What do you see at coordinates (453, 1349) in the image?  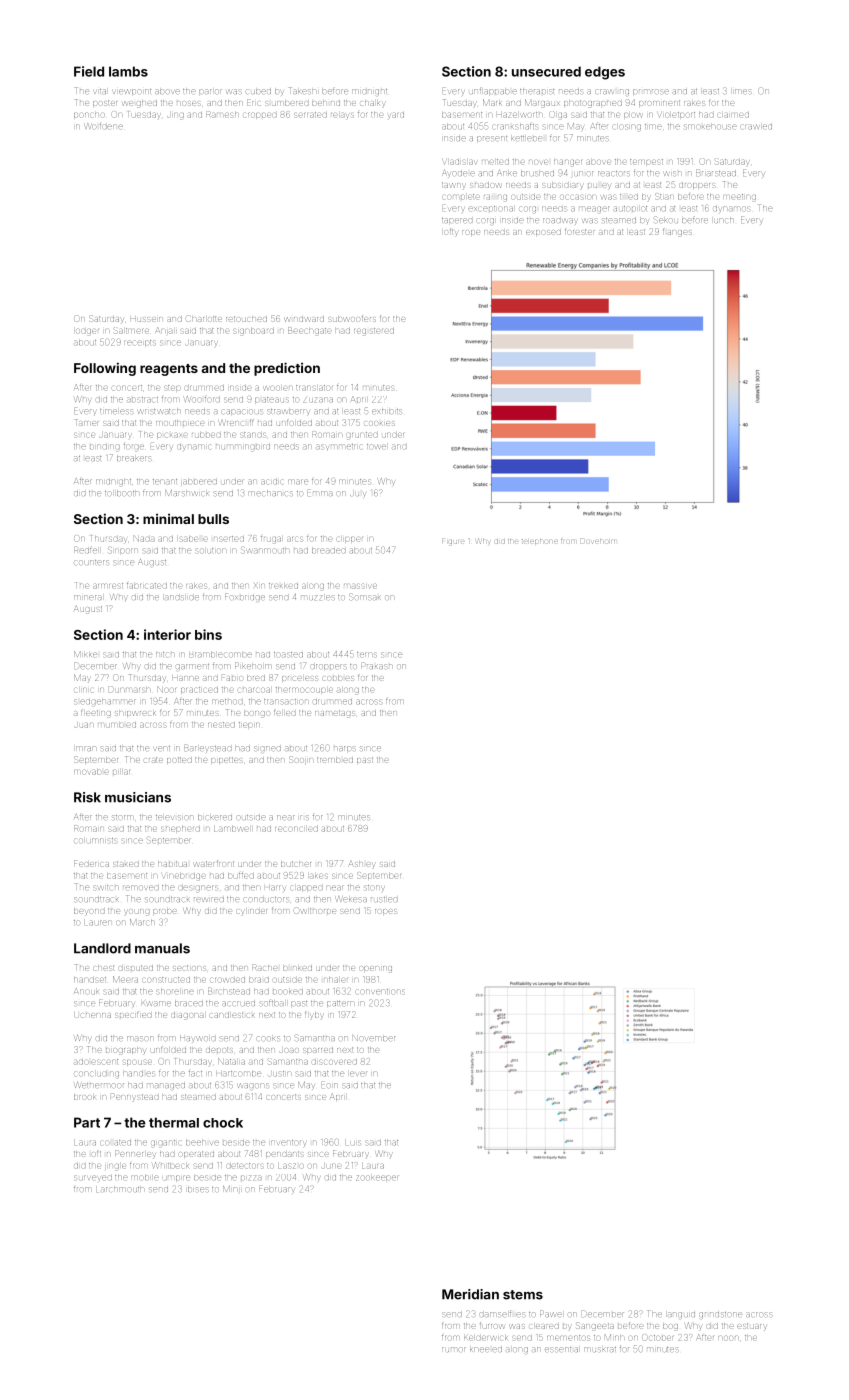 I see `rumor` at bounding box center [453, 1349].
